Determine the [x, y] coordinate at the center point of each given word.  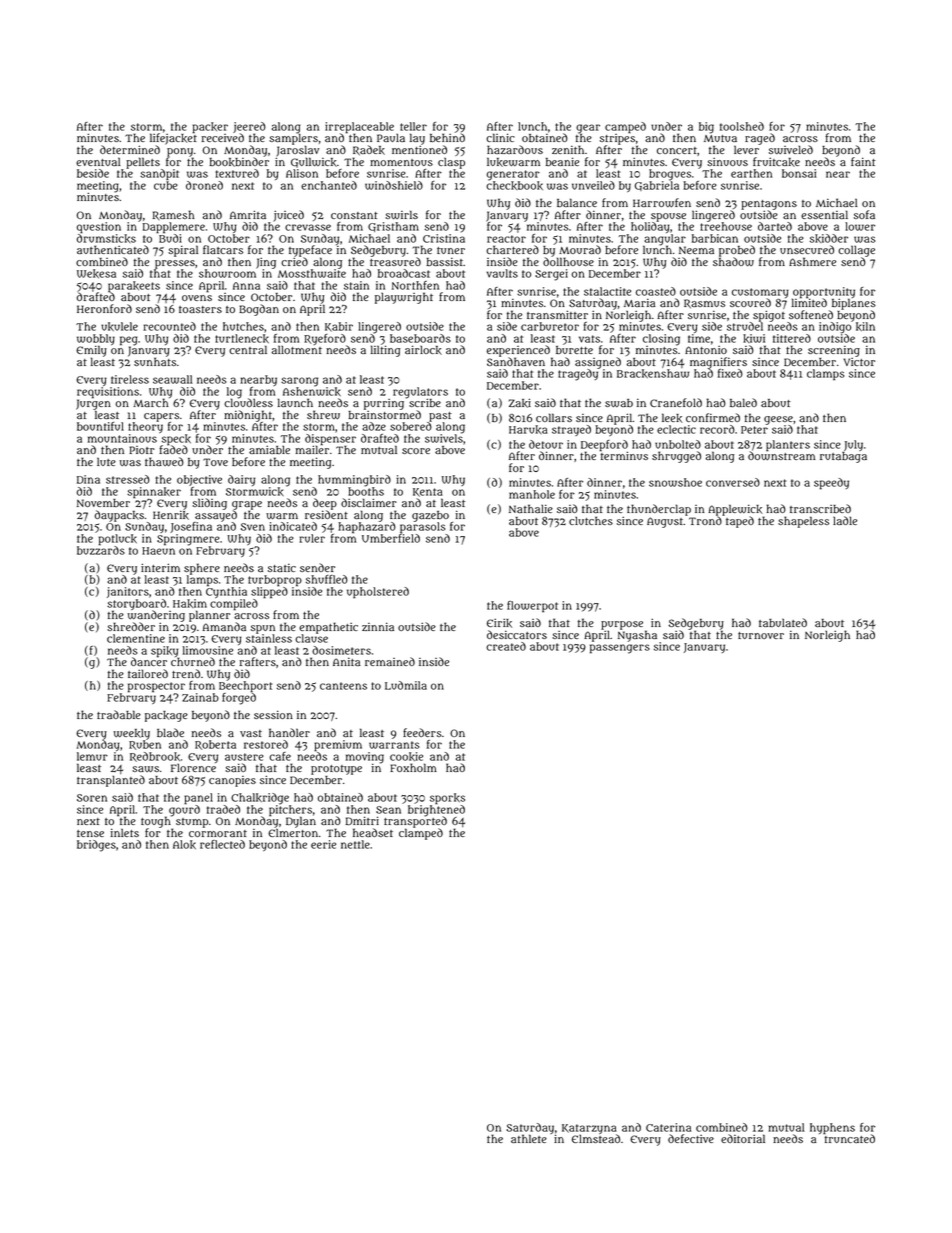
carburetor [550, 326]
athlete [529, 1139]
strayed [571, 430]
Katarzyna [589, 1129]
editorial [743, 1138]
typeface [310, 251]
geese [778, 420]
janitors [128, 592]
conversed [733, 482]
